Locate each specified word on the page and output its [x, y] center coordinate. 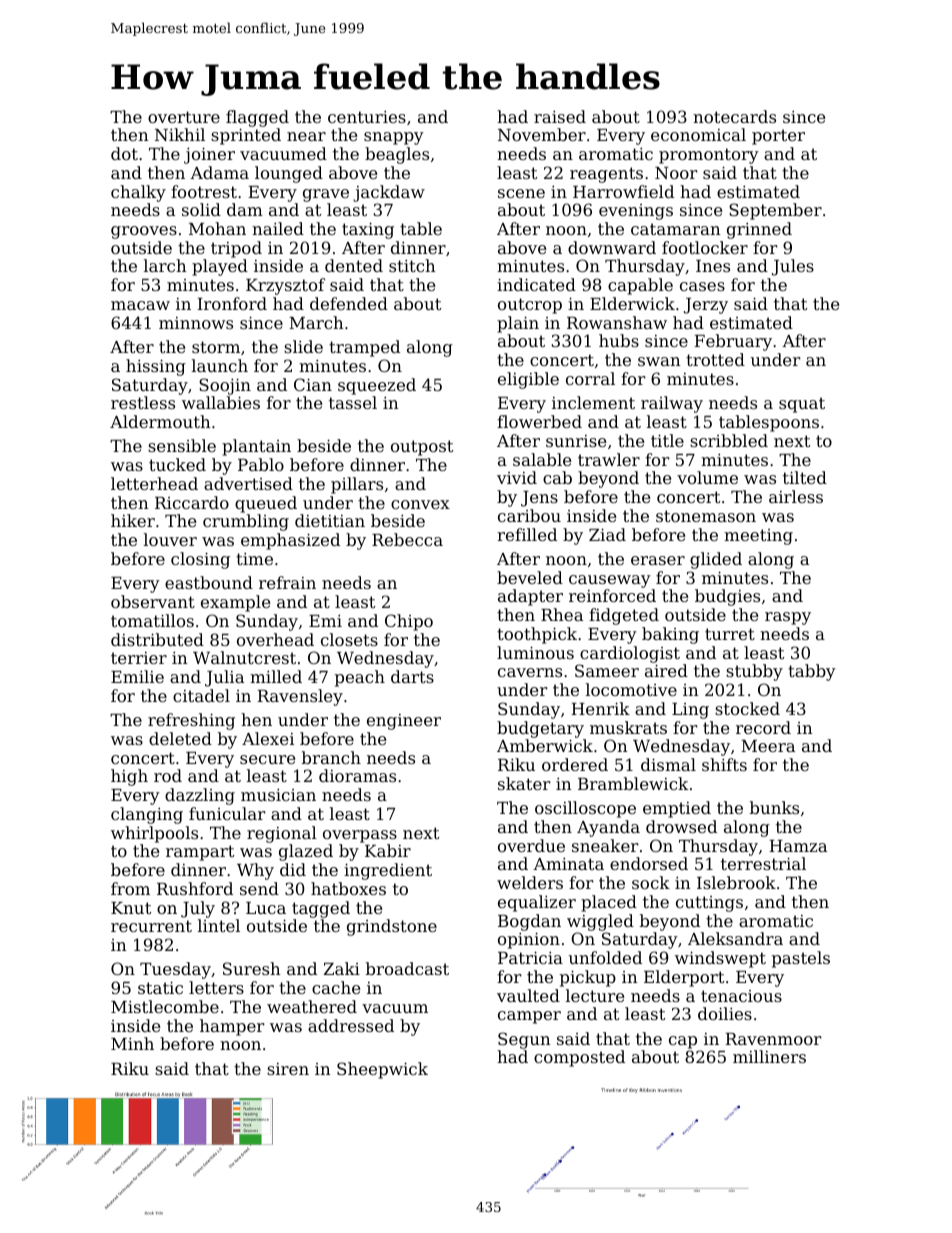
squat [802, 405]
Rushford [195, 888]
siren [288, 1069]
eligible [528, 380]
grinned [759, 230]
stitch [412, 265]
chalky [138, 193]
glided [716, 560]
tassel [353, 402]
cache [336, 987]
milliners [769, 1056]
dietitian [330, 520]
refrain [287, 582]
